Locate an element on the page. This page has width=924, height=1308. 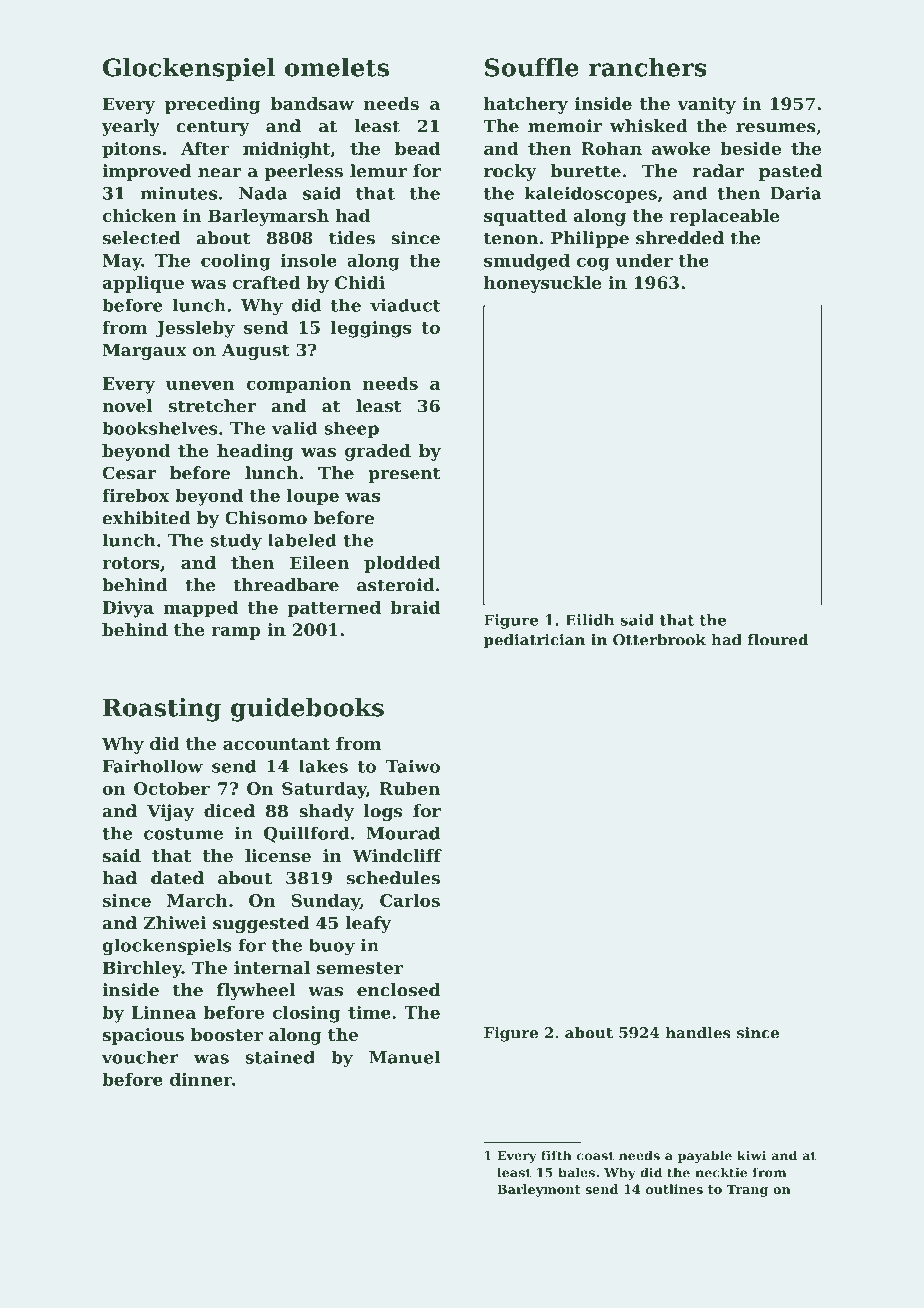
Margaux is located at coordinates (145, 352).
